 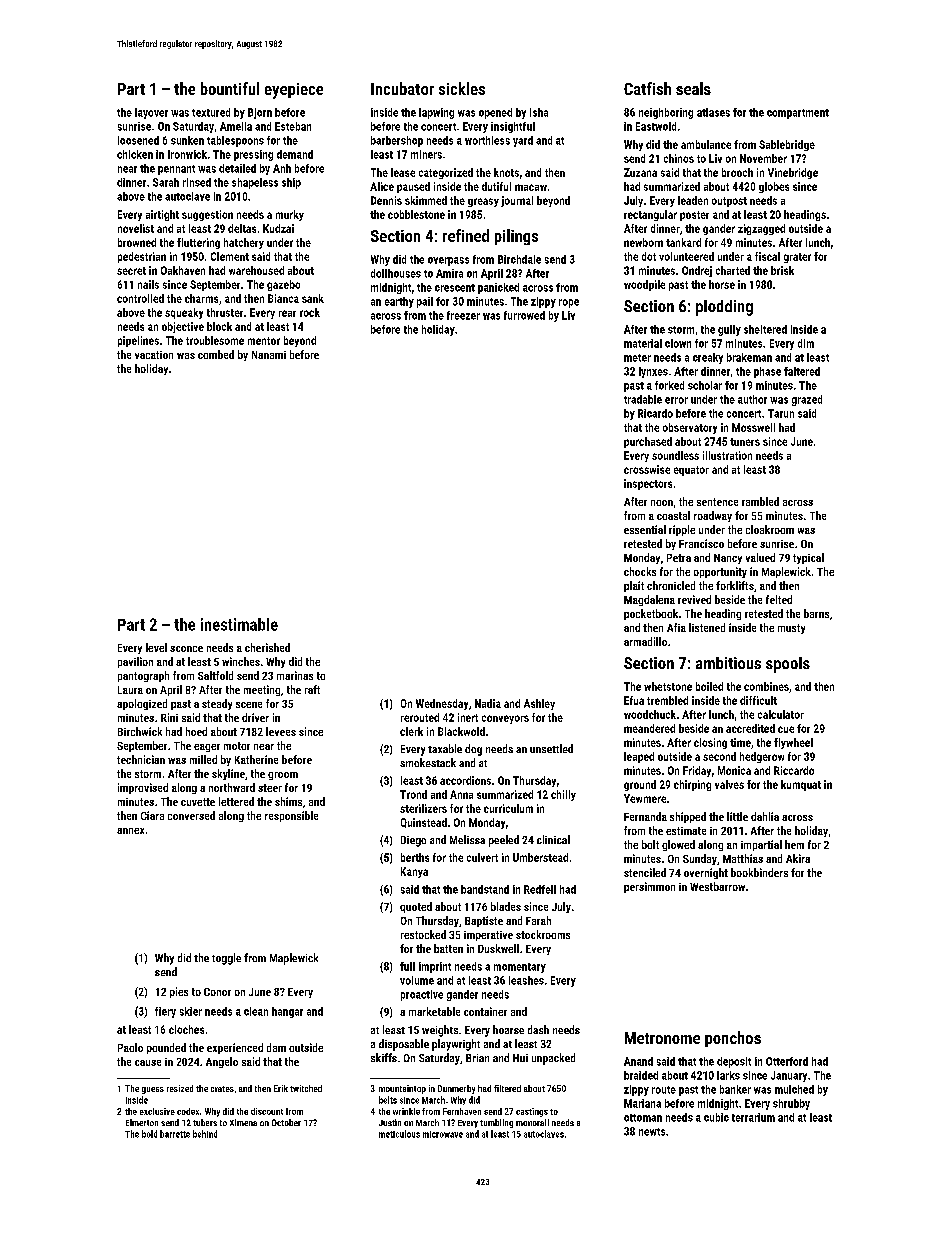 What do you see at coordinates (538, 920) in the screenshot?
I see `Farah` at bounding box center [538, 920].
